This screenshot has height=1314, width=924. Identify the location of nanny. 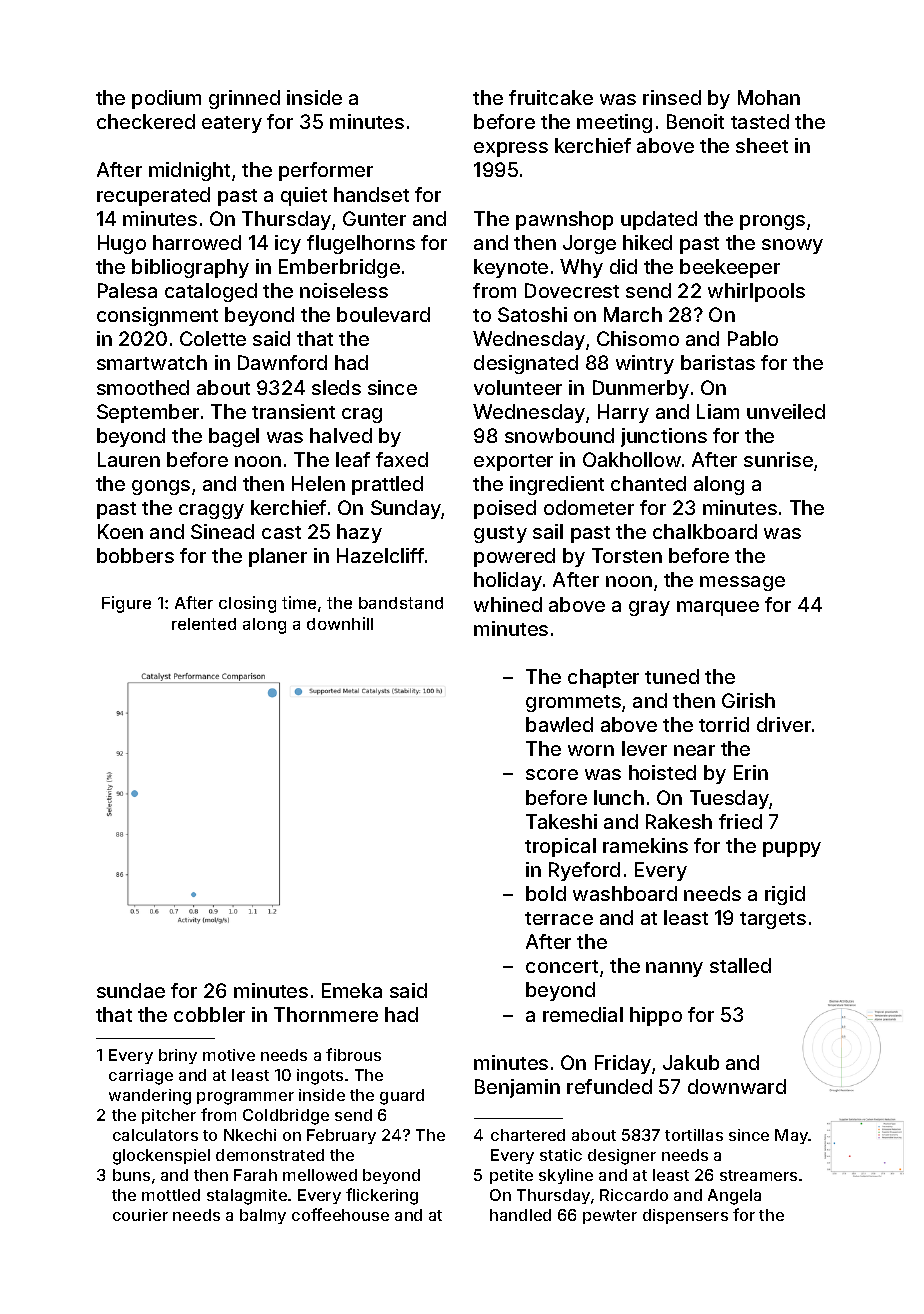
(674, 969).
